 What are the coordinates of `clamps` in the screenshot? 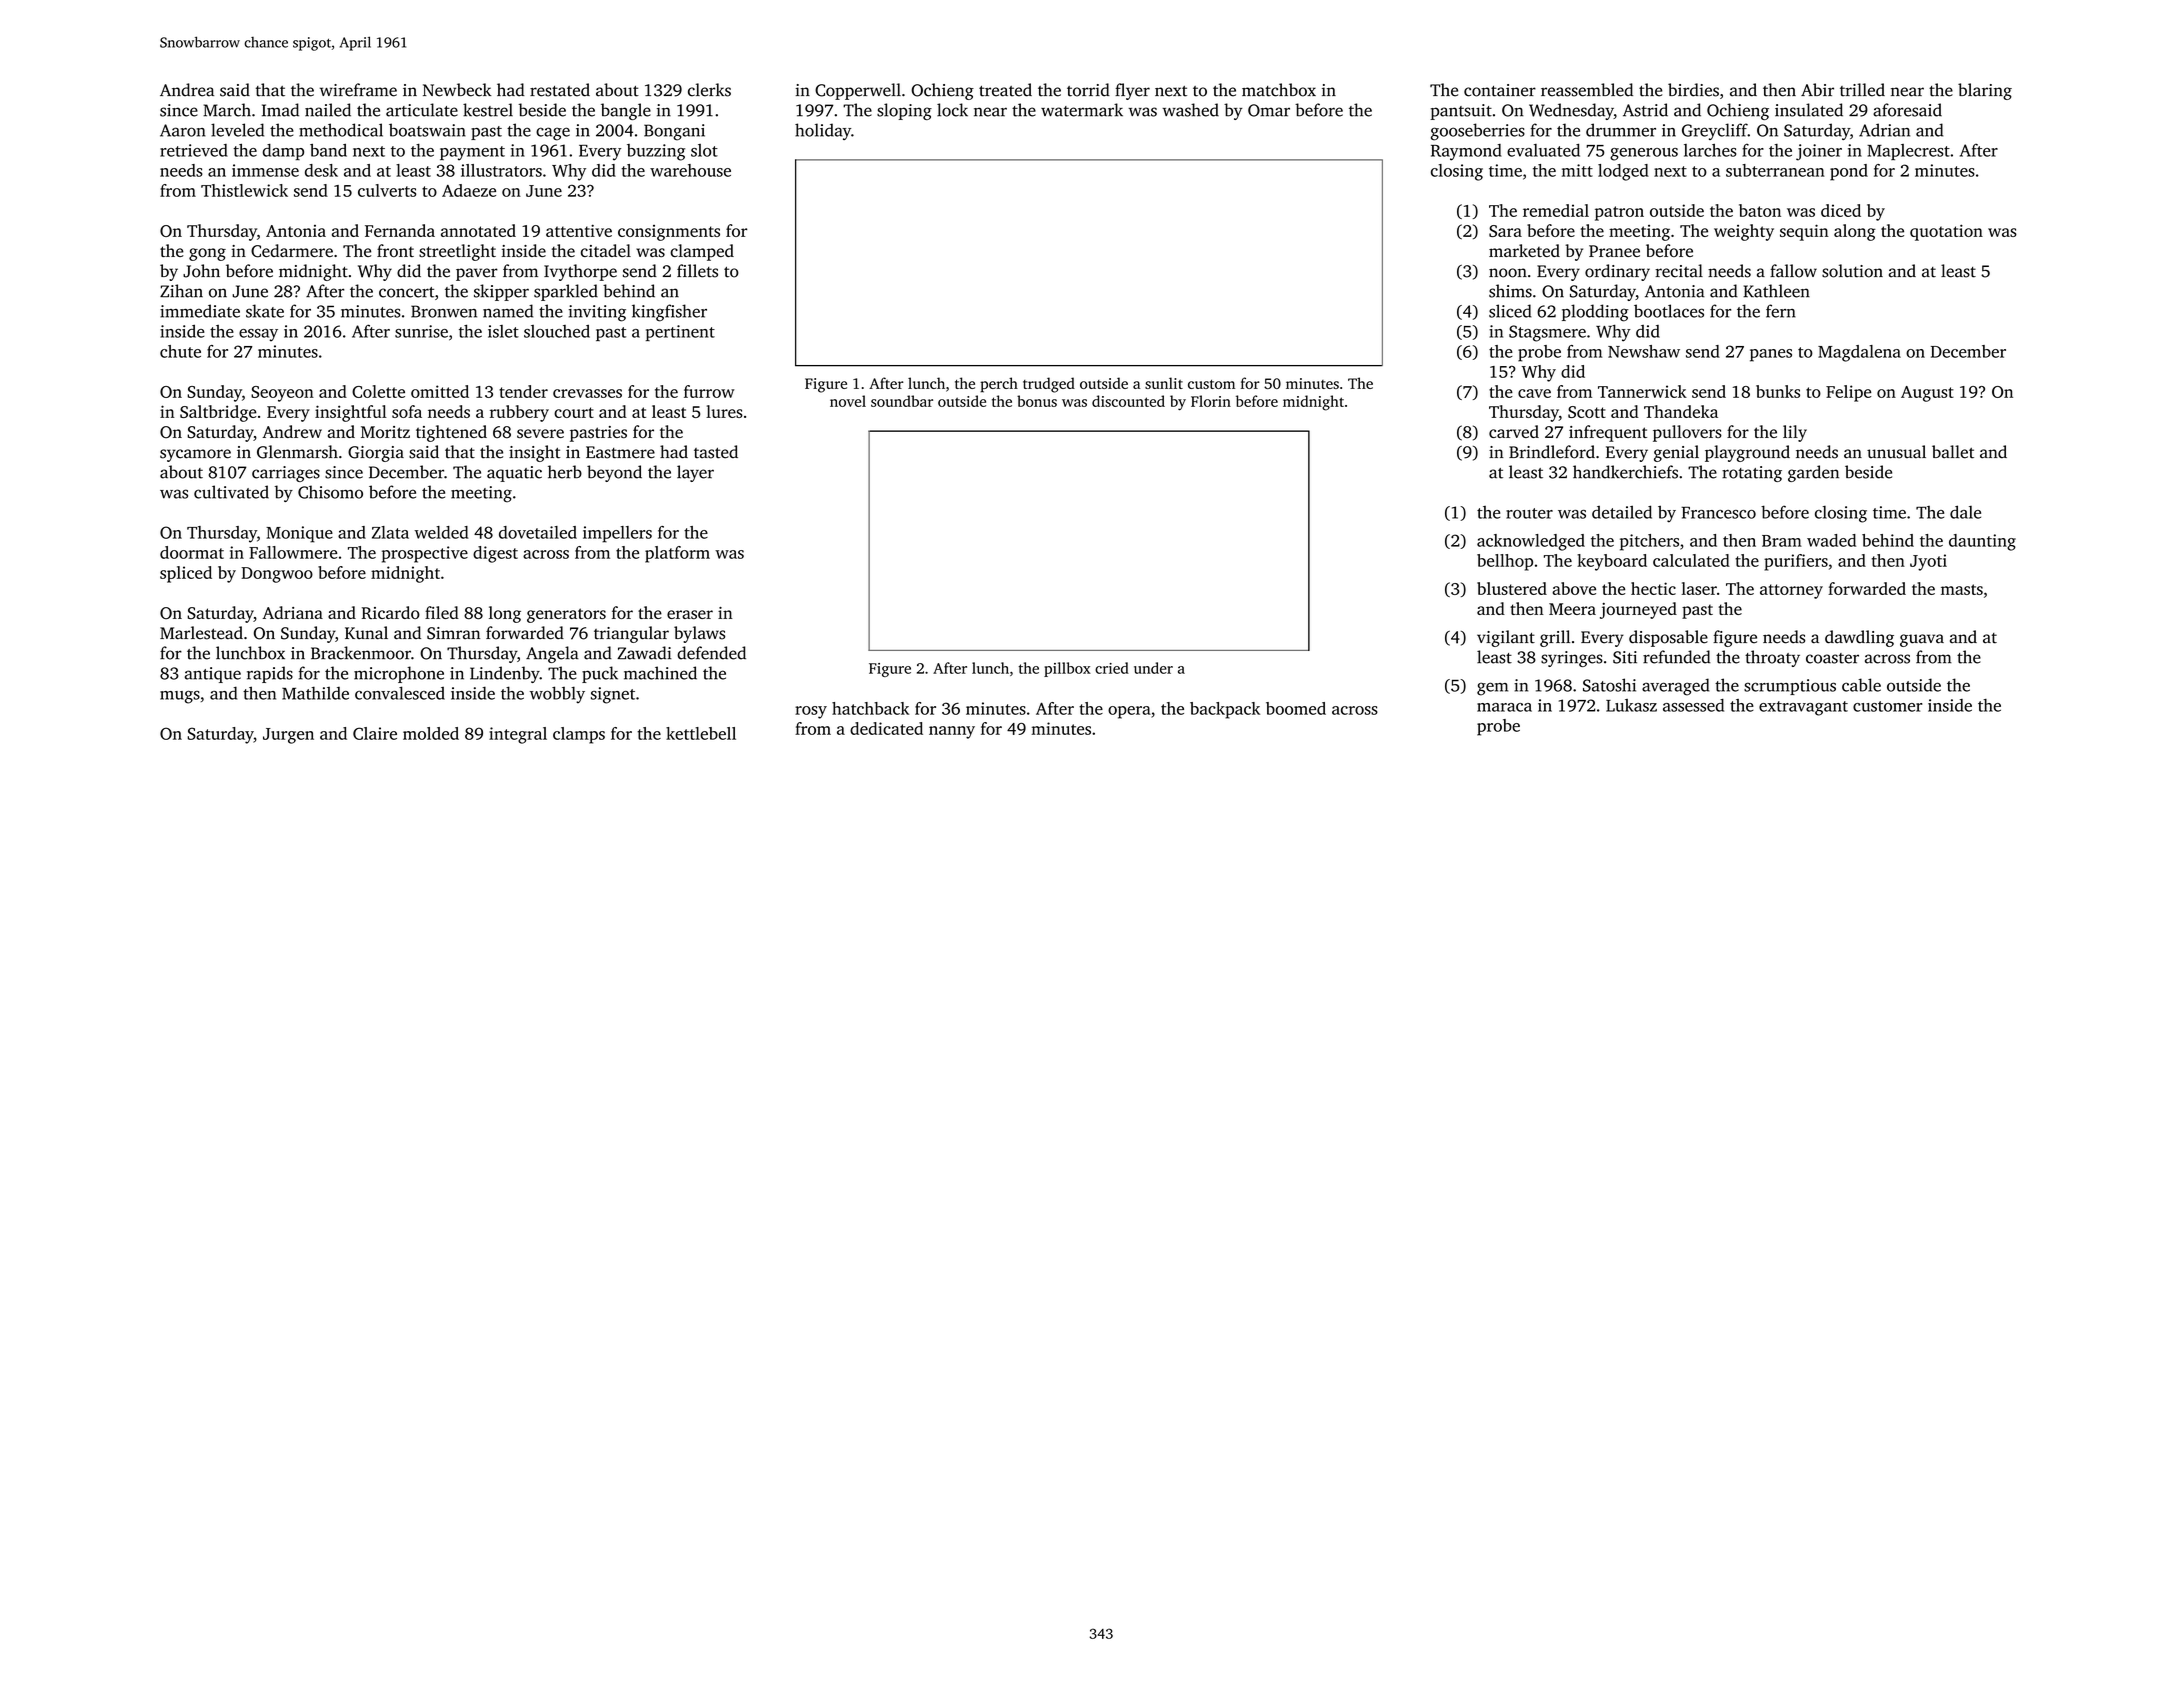 It's located at (579, 735).
